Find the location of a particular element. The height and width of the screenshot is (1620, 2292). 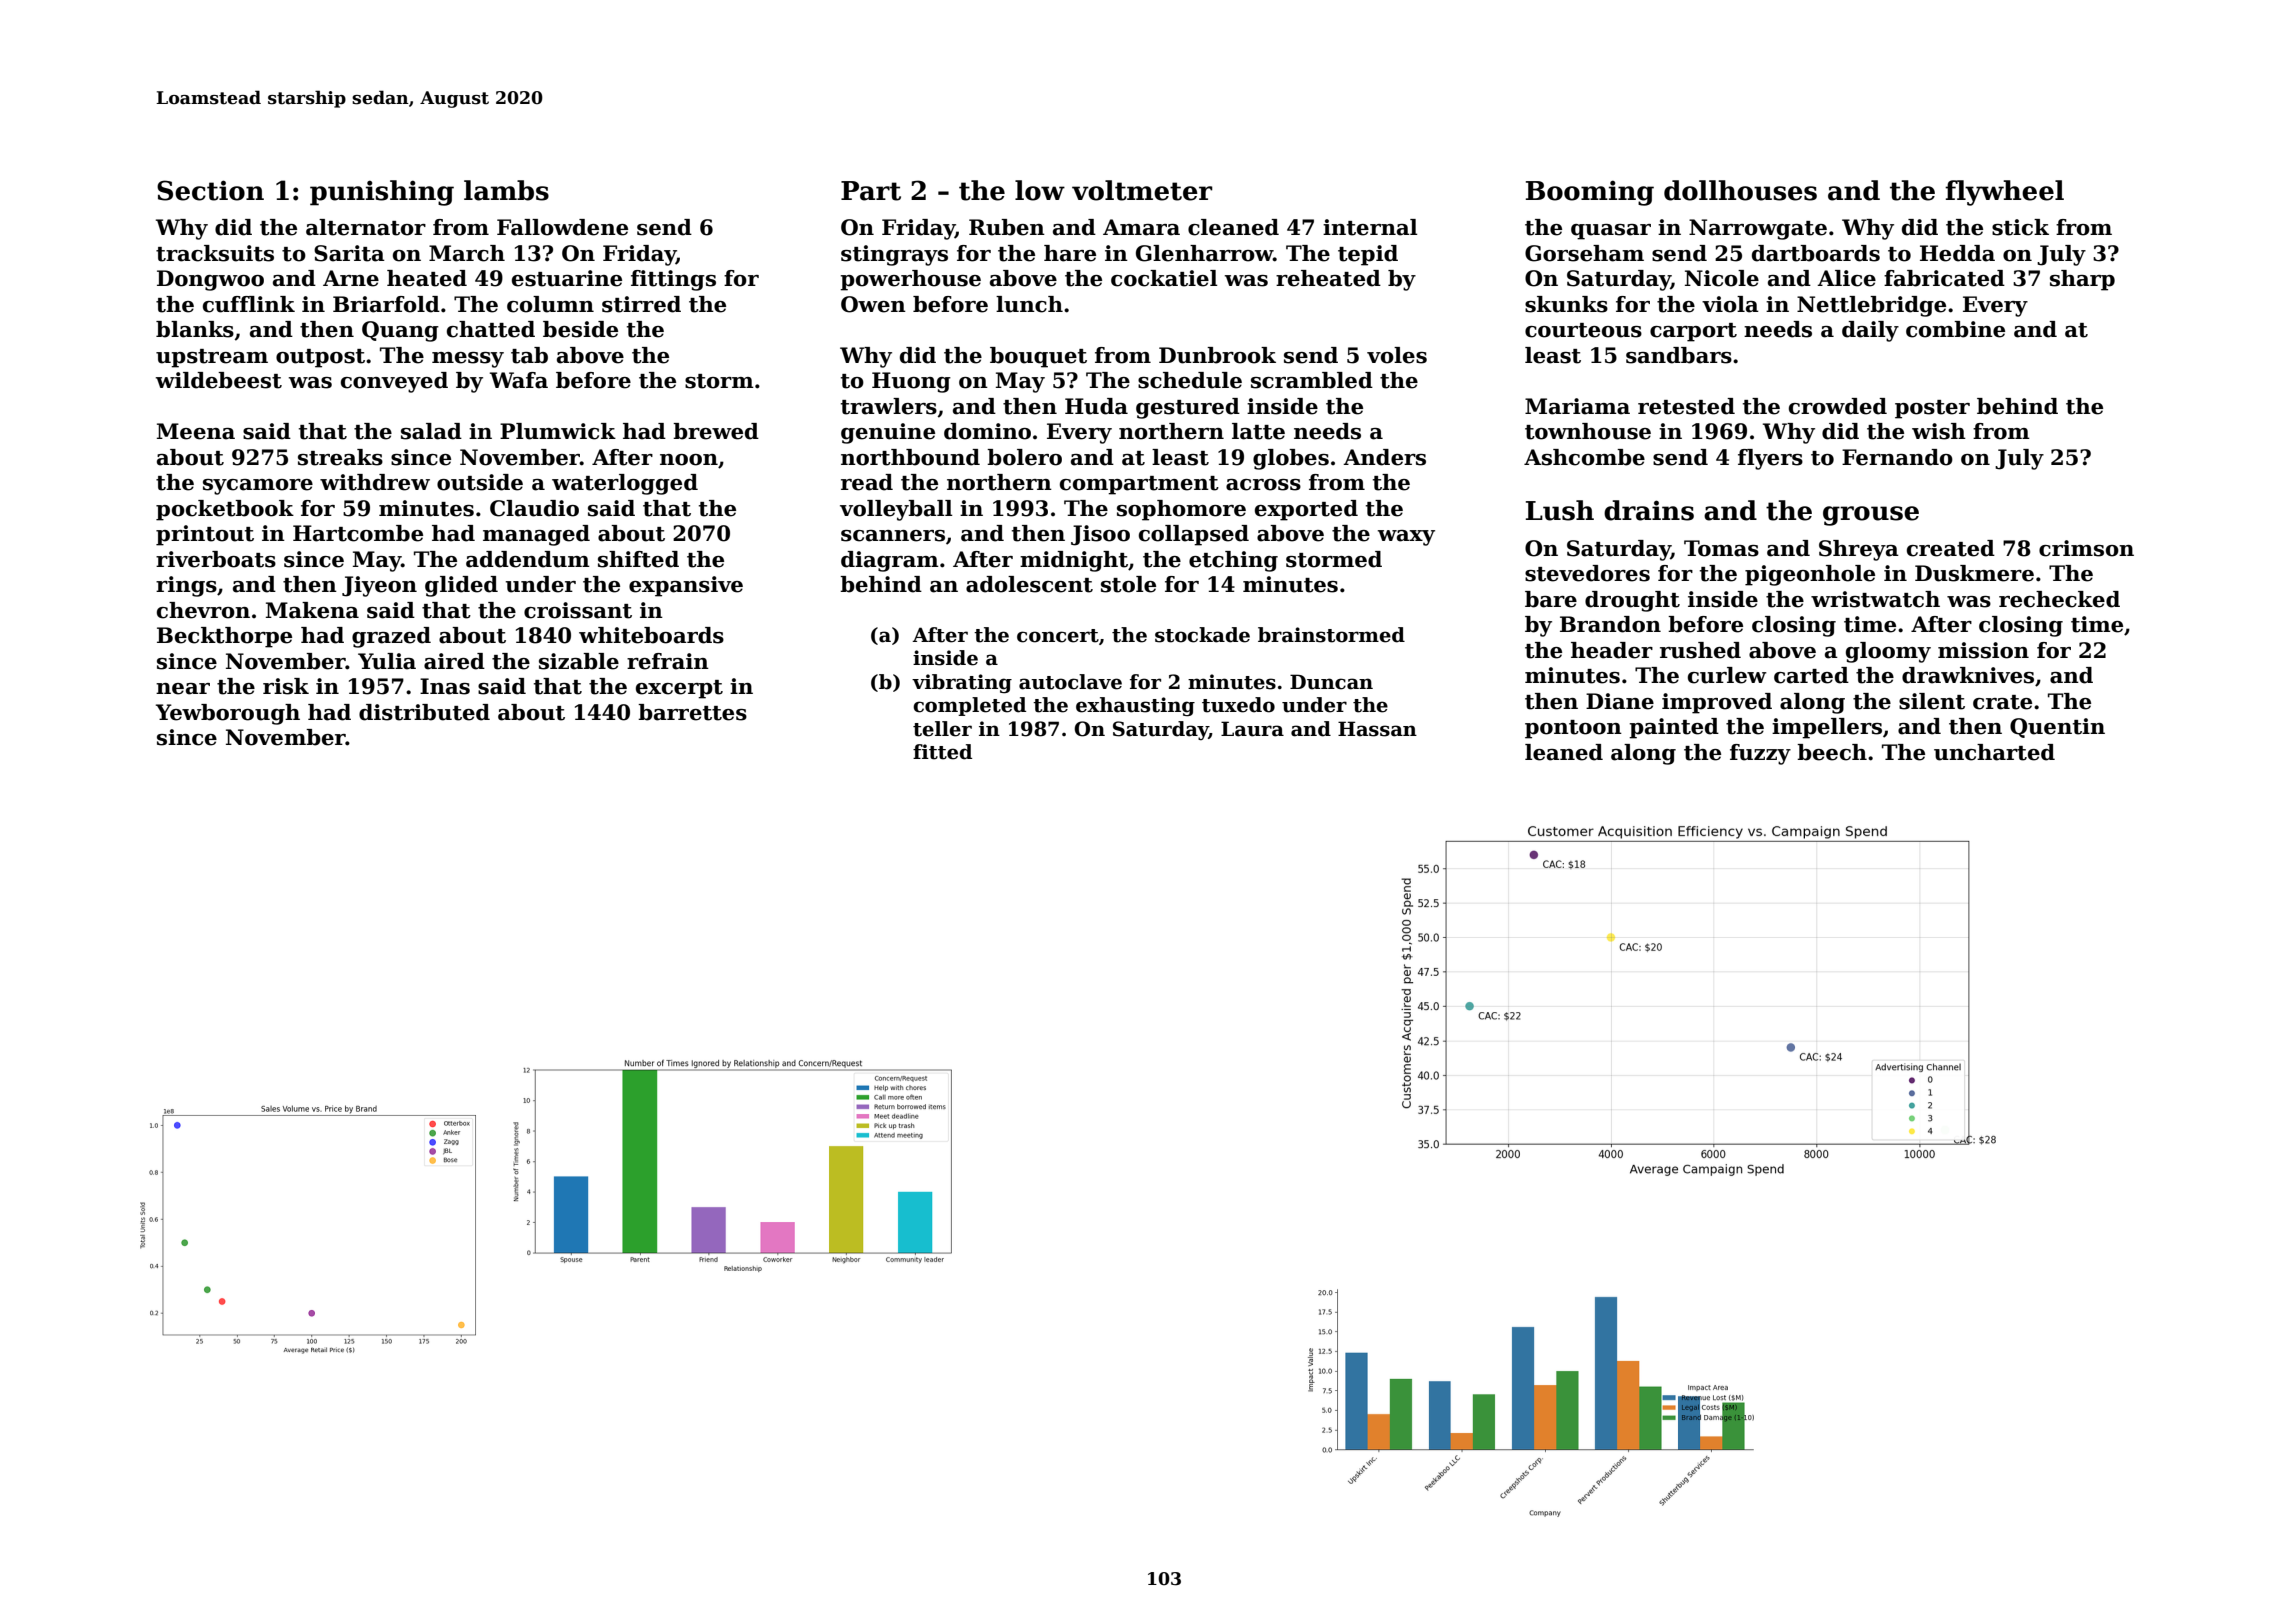

domino is located at coordinates (987, 431).
